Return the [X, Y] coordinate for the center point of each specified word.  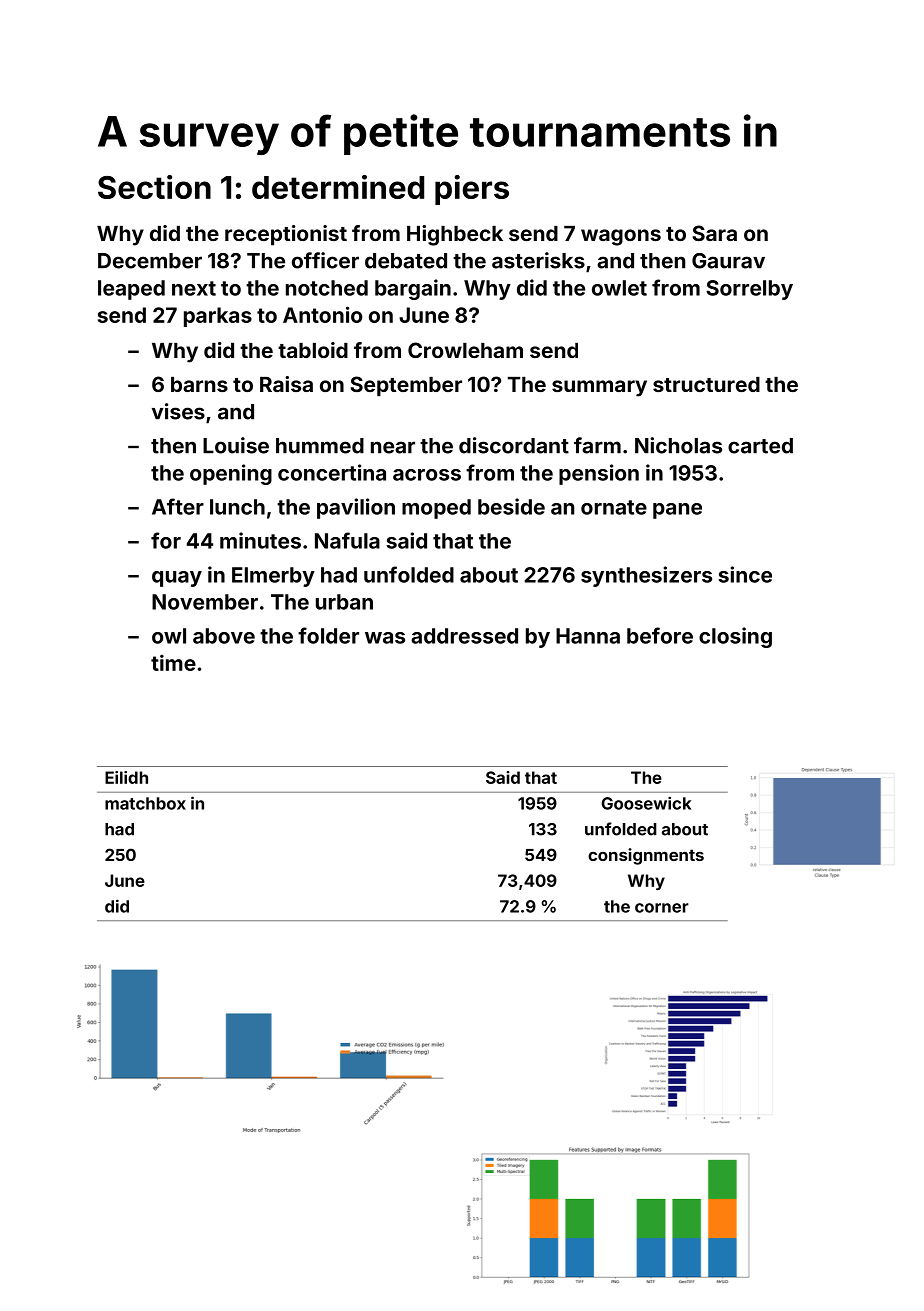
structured [706, 384]
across [427, 475]
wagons [621, 237]
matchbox [145, 803]
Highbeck [455, 235]
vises [178, 411]
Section [154, 187]
